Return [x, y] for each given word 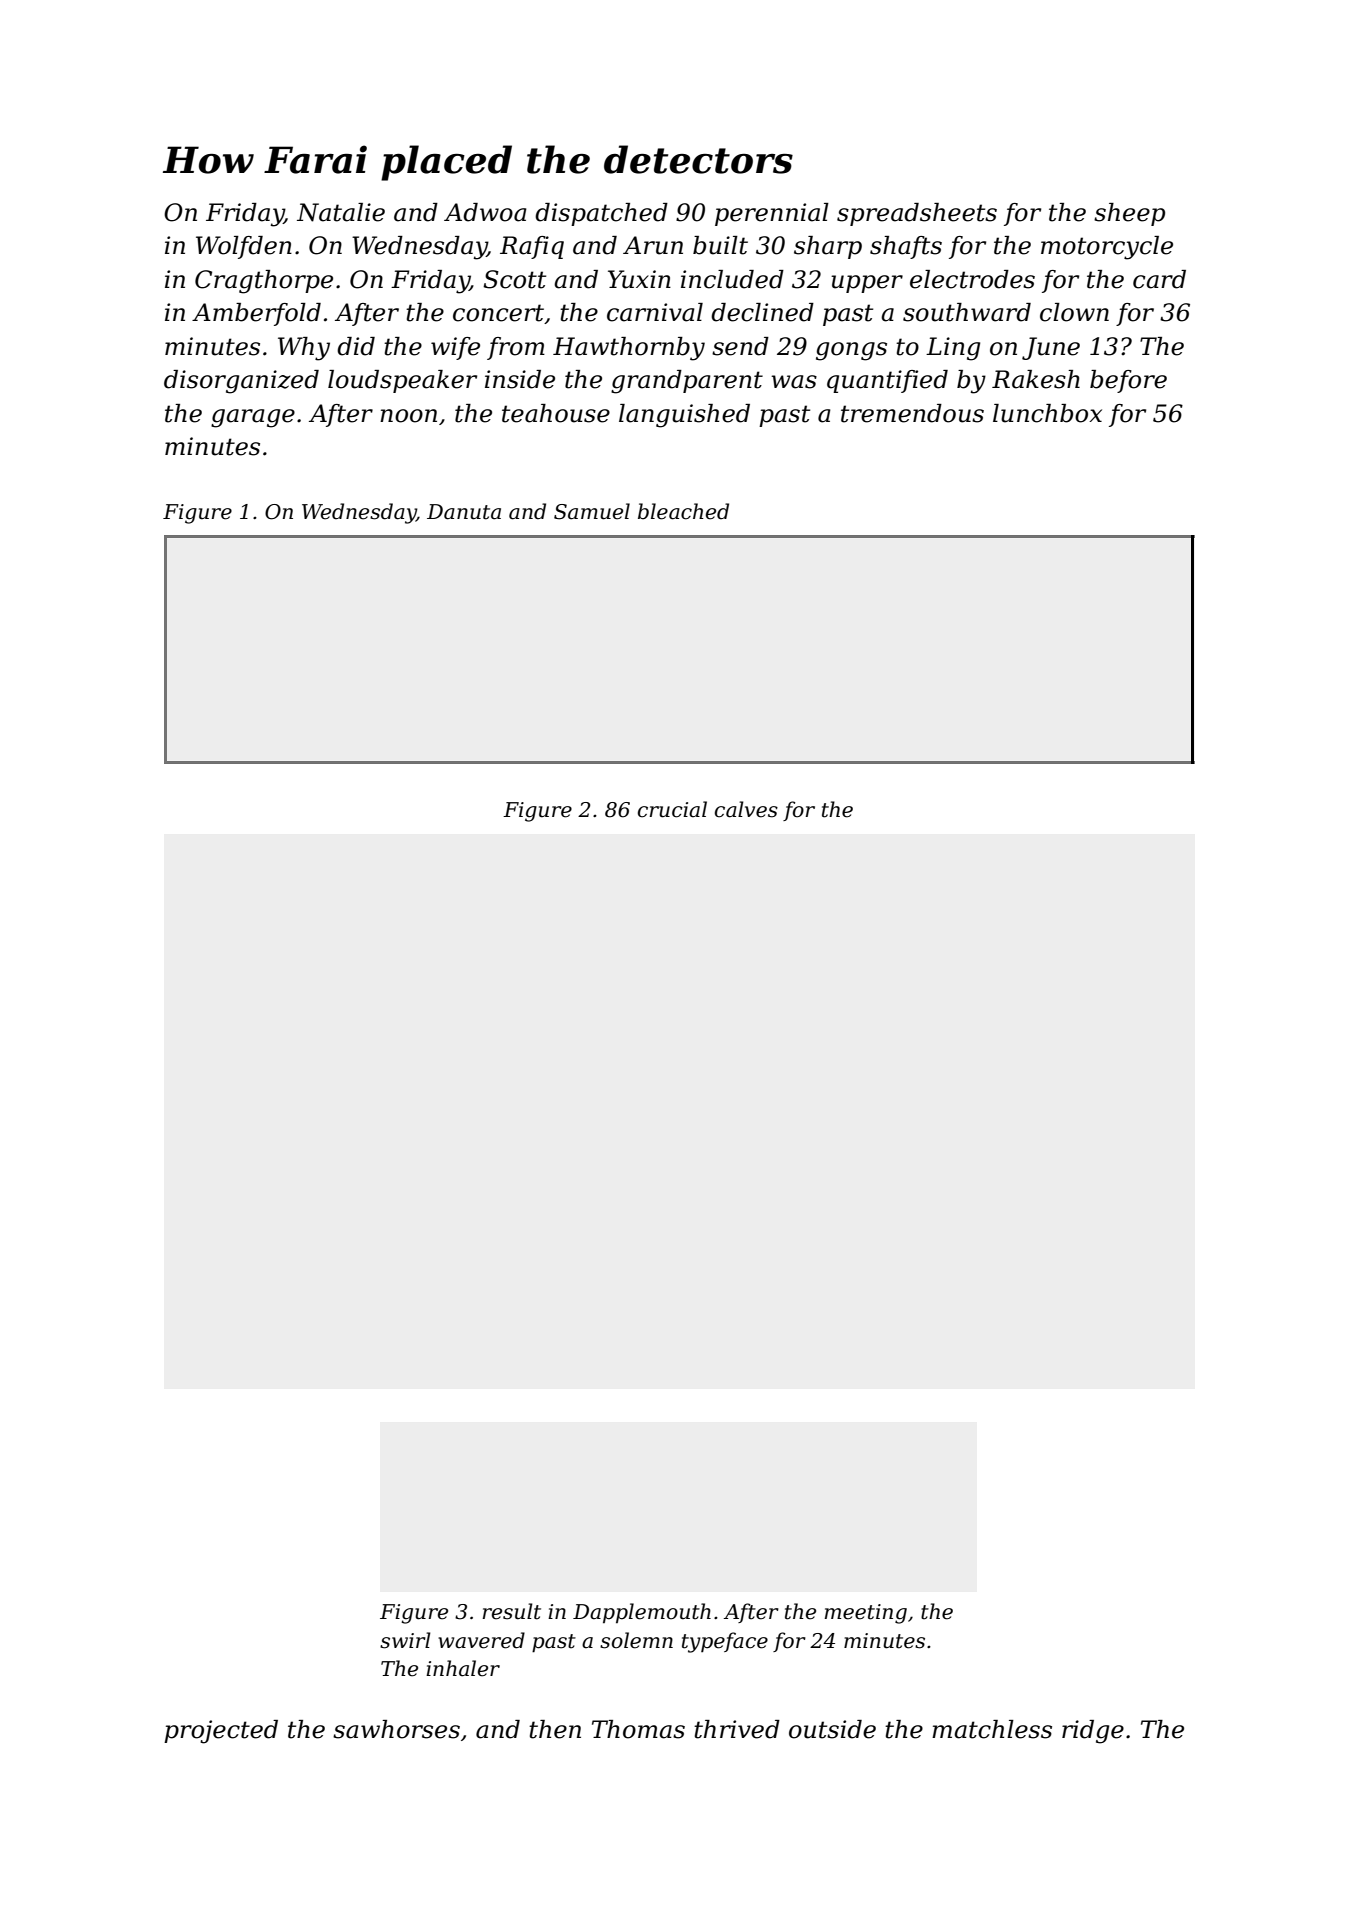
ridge [1093, 1732]
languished [684, 416]
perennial [772, 214]
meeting [866, 1614]
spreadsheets [917, 214]
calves [746, 809]
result [512, 1611]
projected [221, 1732]
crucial [672, 809]
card [1159, 279]
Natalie [341, 212]
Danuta [464, 512]
